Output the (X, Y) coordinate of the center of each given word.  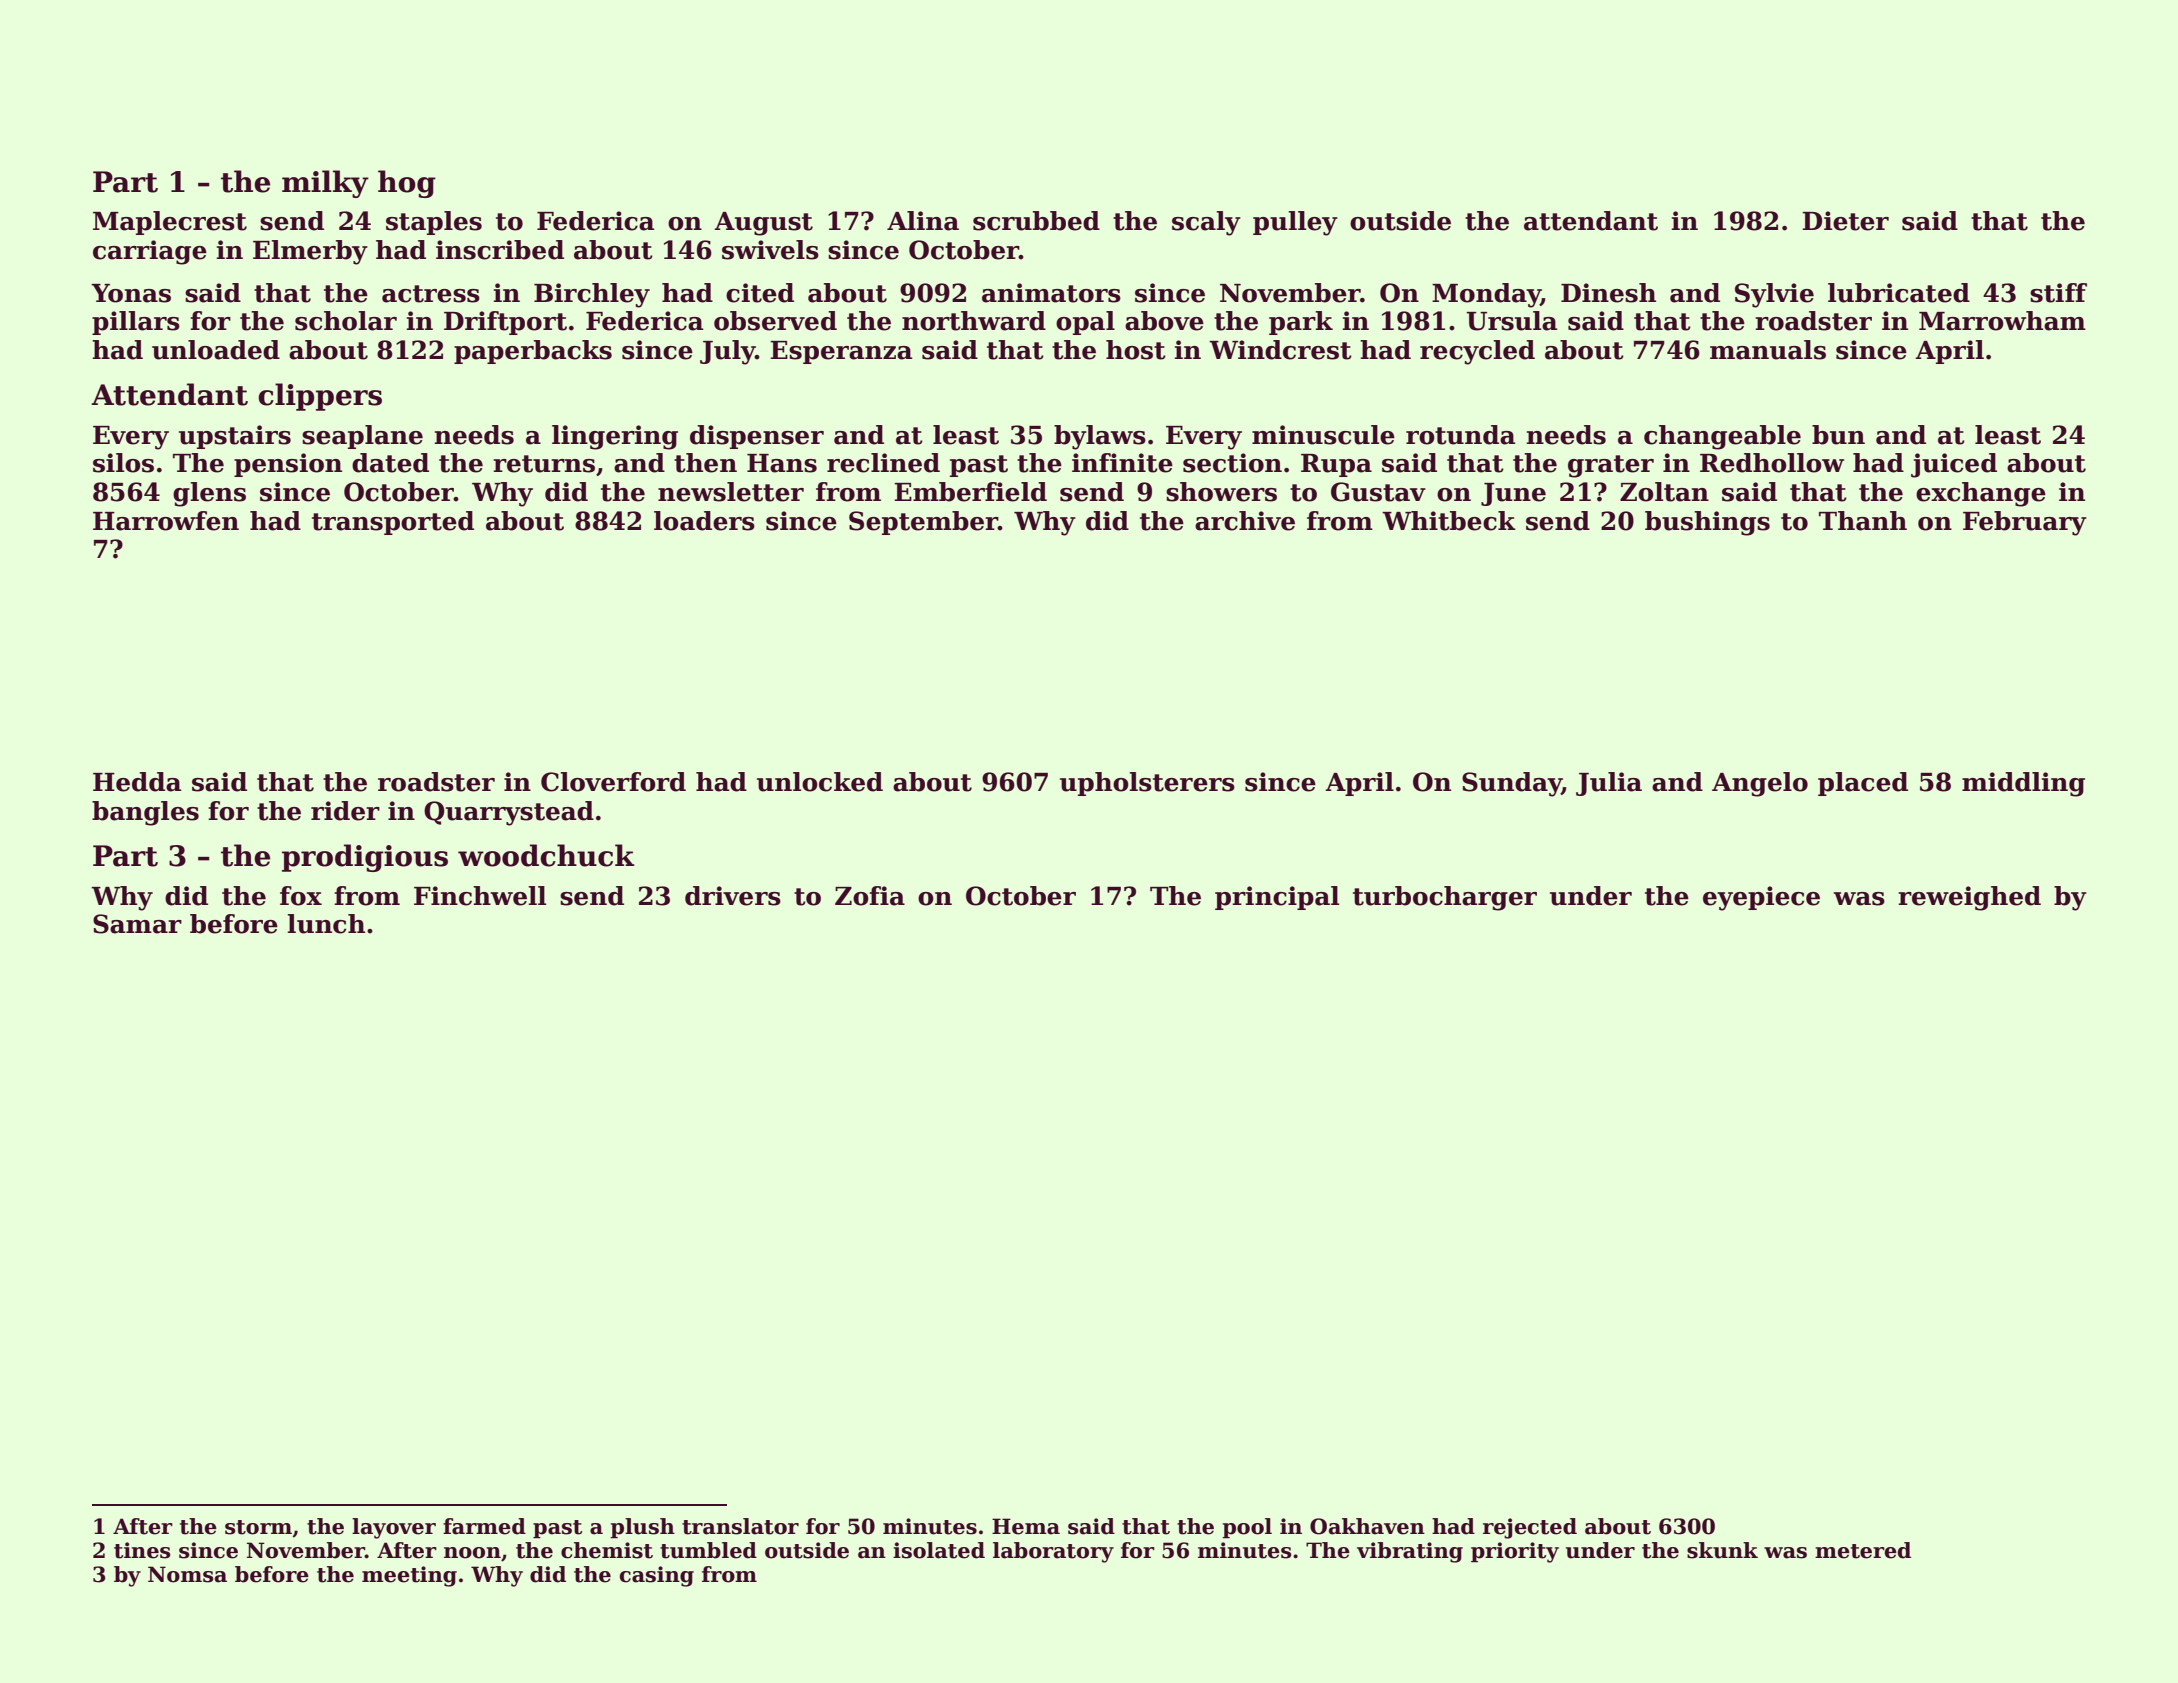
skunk (1722, 1550)
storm (258, 1527)
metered (1863, 1550)
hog (407, 184)
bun (1838, 435)
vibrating (1410, 1552)
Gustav (1378, 492)
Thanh (1863, 521)
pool (1247, 1528)
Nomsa (187, 1574)
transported (393, 523)
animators (1051, 293)
